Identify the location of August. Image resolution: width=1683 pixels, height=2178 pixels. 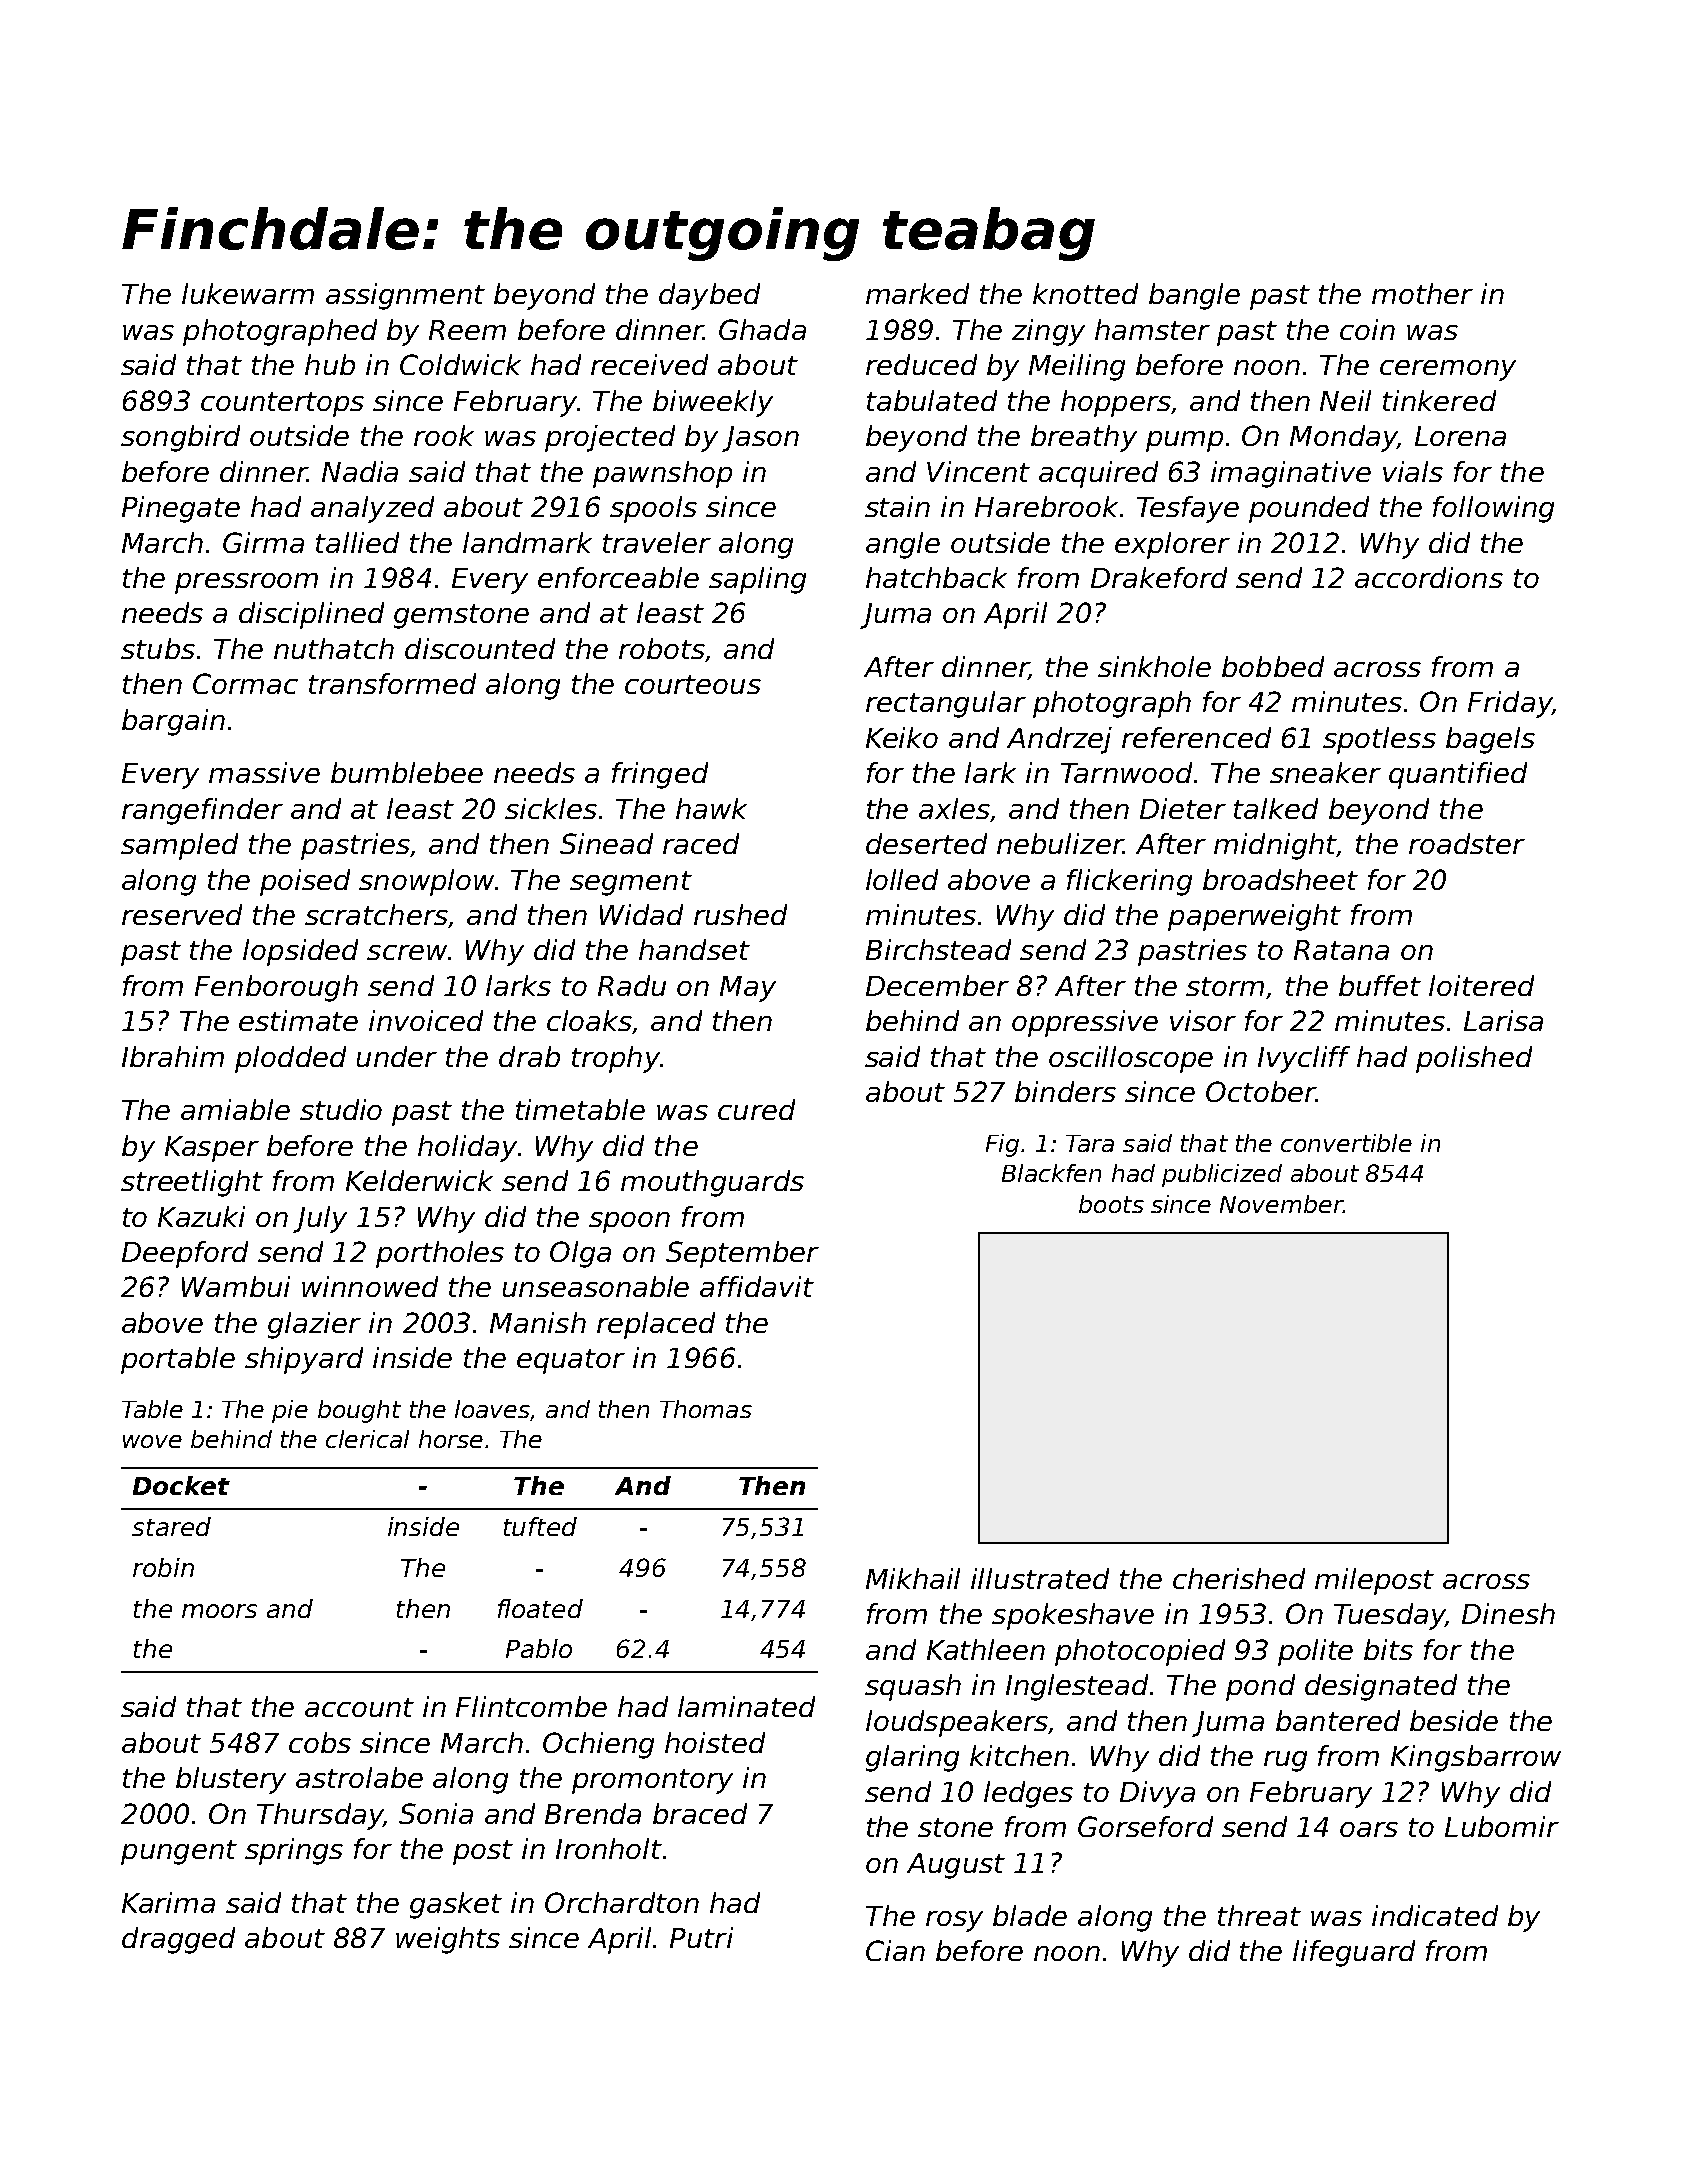
(956, 1866).
